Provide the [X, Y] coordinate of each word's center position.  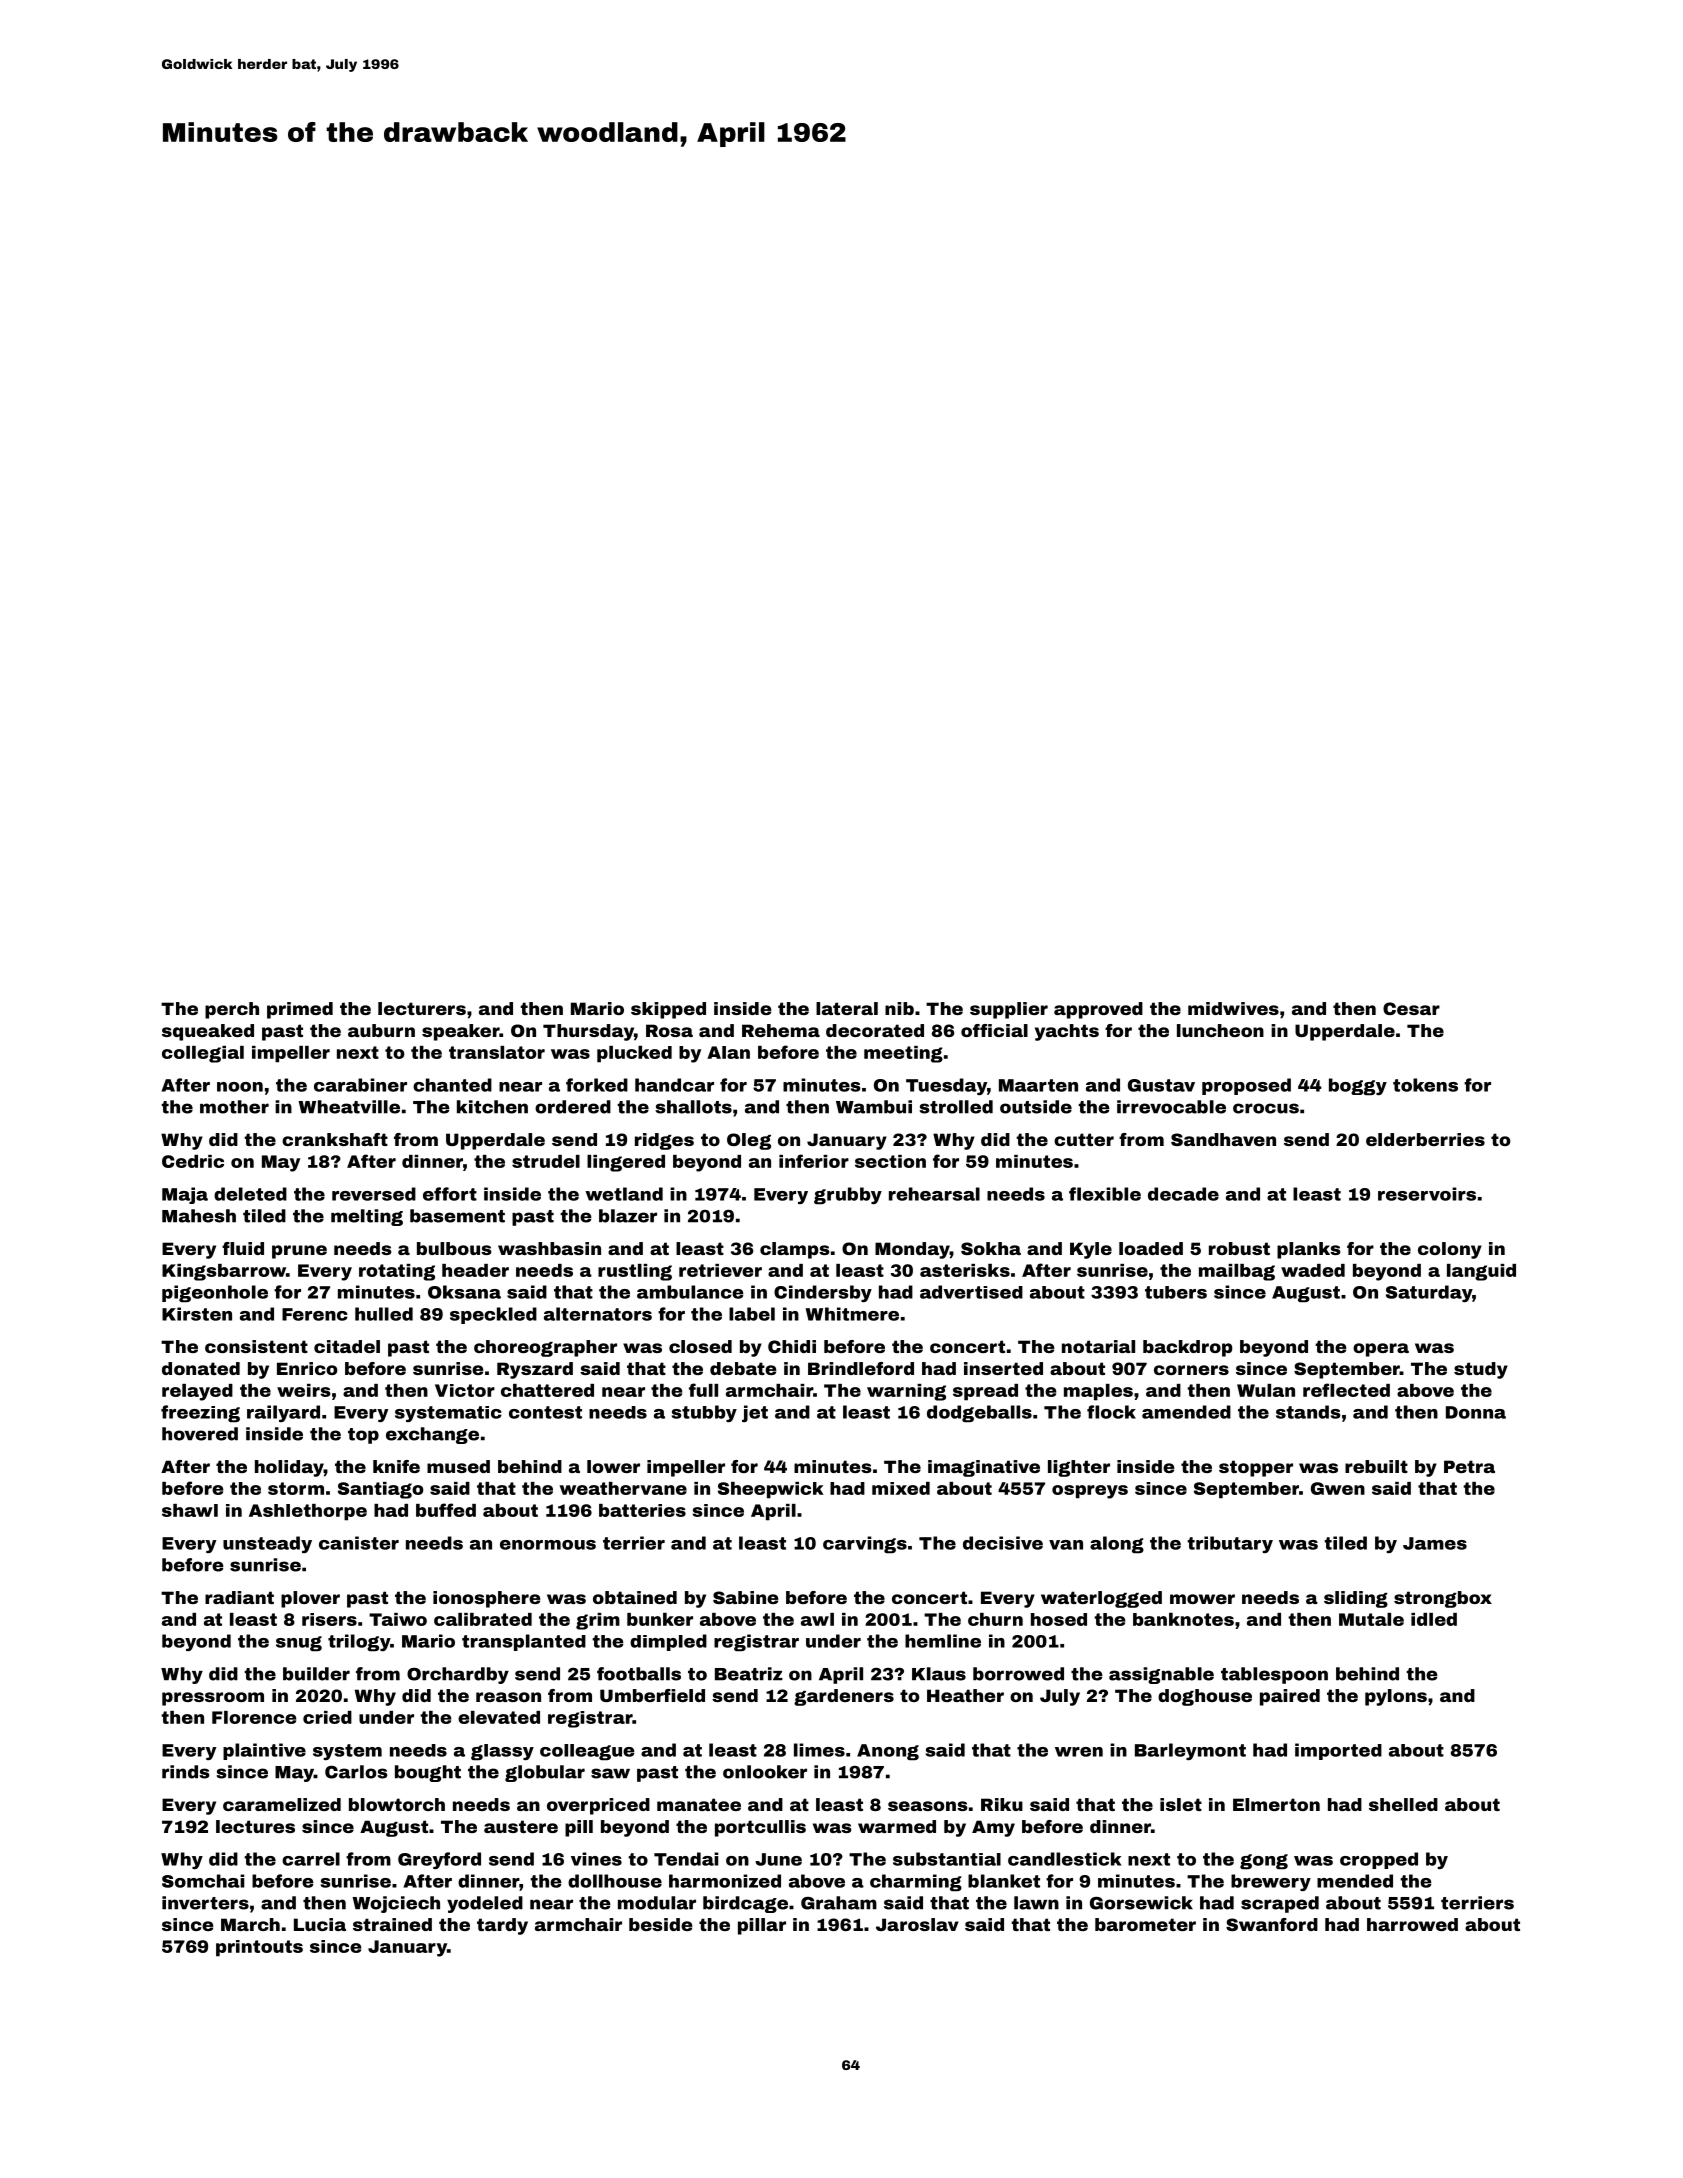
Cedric [193, 1161]
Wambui [874, 1107]
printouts [259, 1948]
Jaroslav [917, 1924]
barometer [1145, 1924]
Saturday [1429, 1293]
